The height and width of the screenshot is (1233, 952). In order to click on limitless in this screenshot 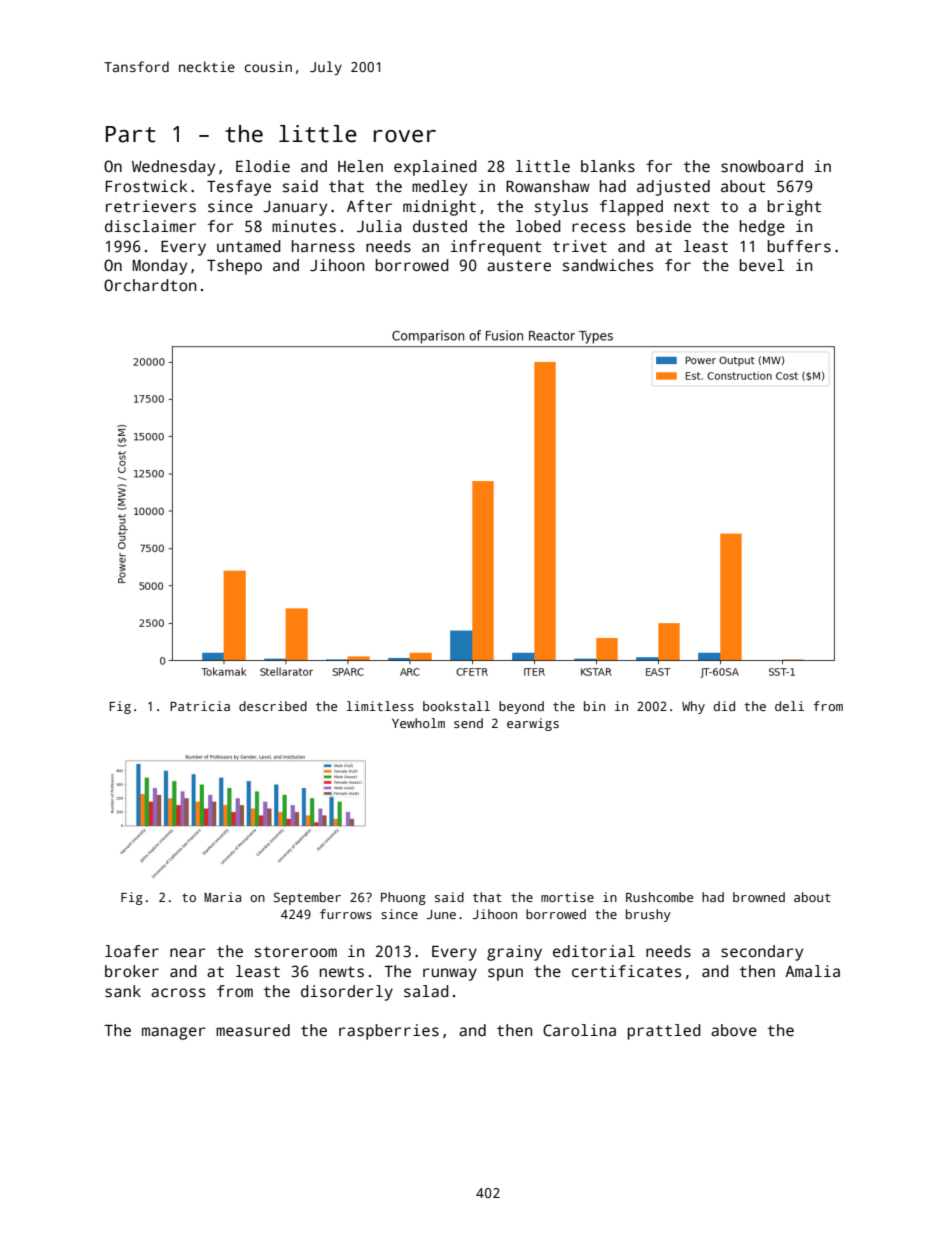, I will do `click(380, 706)`.
